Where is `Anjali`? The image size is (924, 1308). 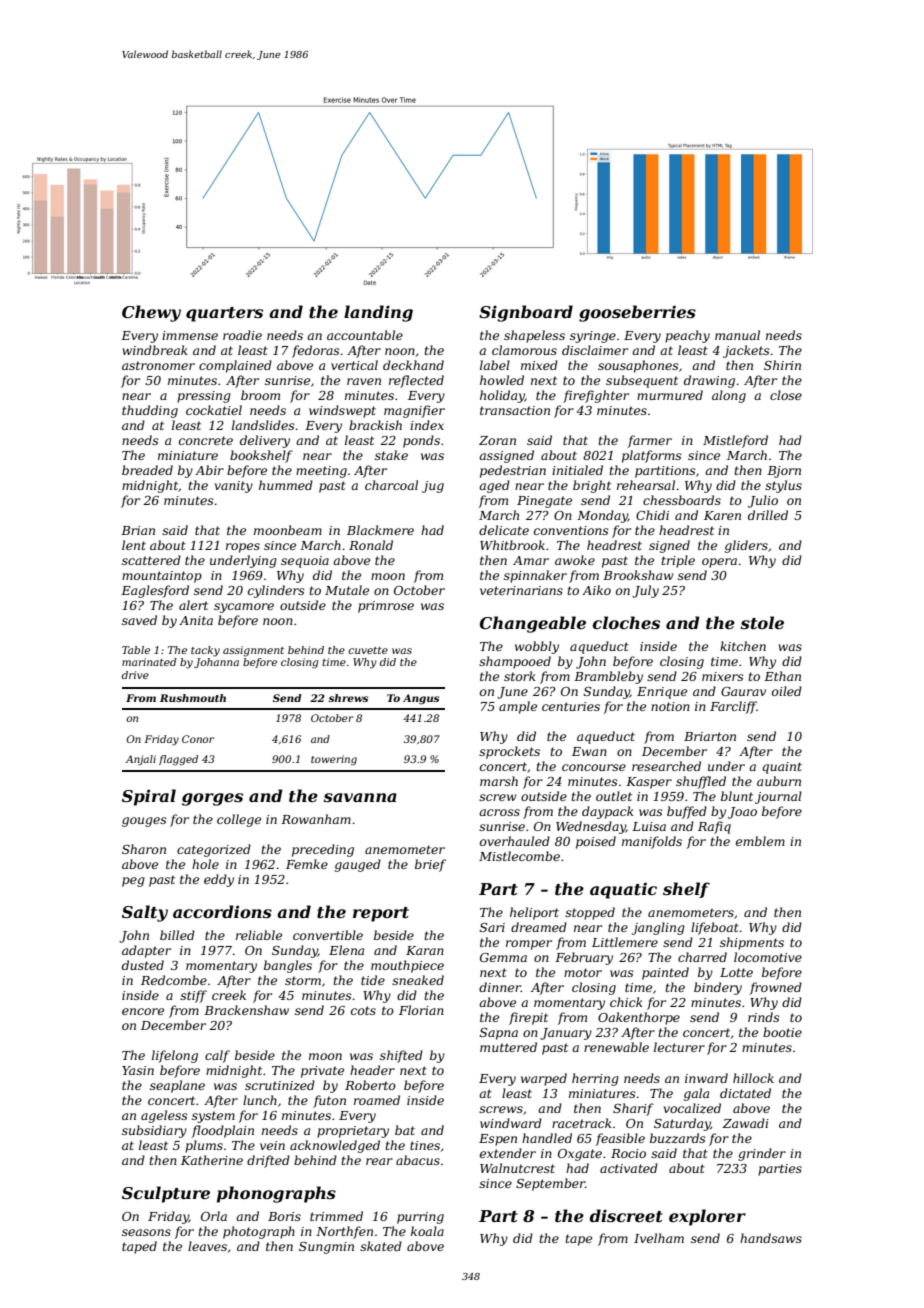
Anjali is located at coordinates (141, 760).
